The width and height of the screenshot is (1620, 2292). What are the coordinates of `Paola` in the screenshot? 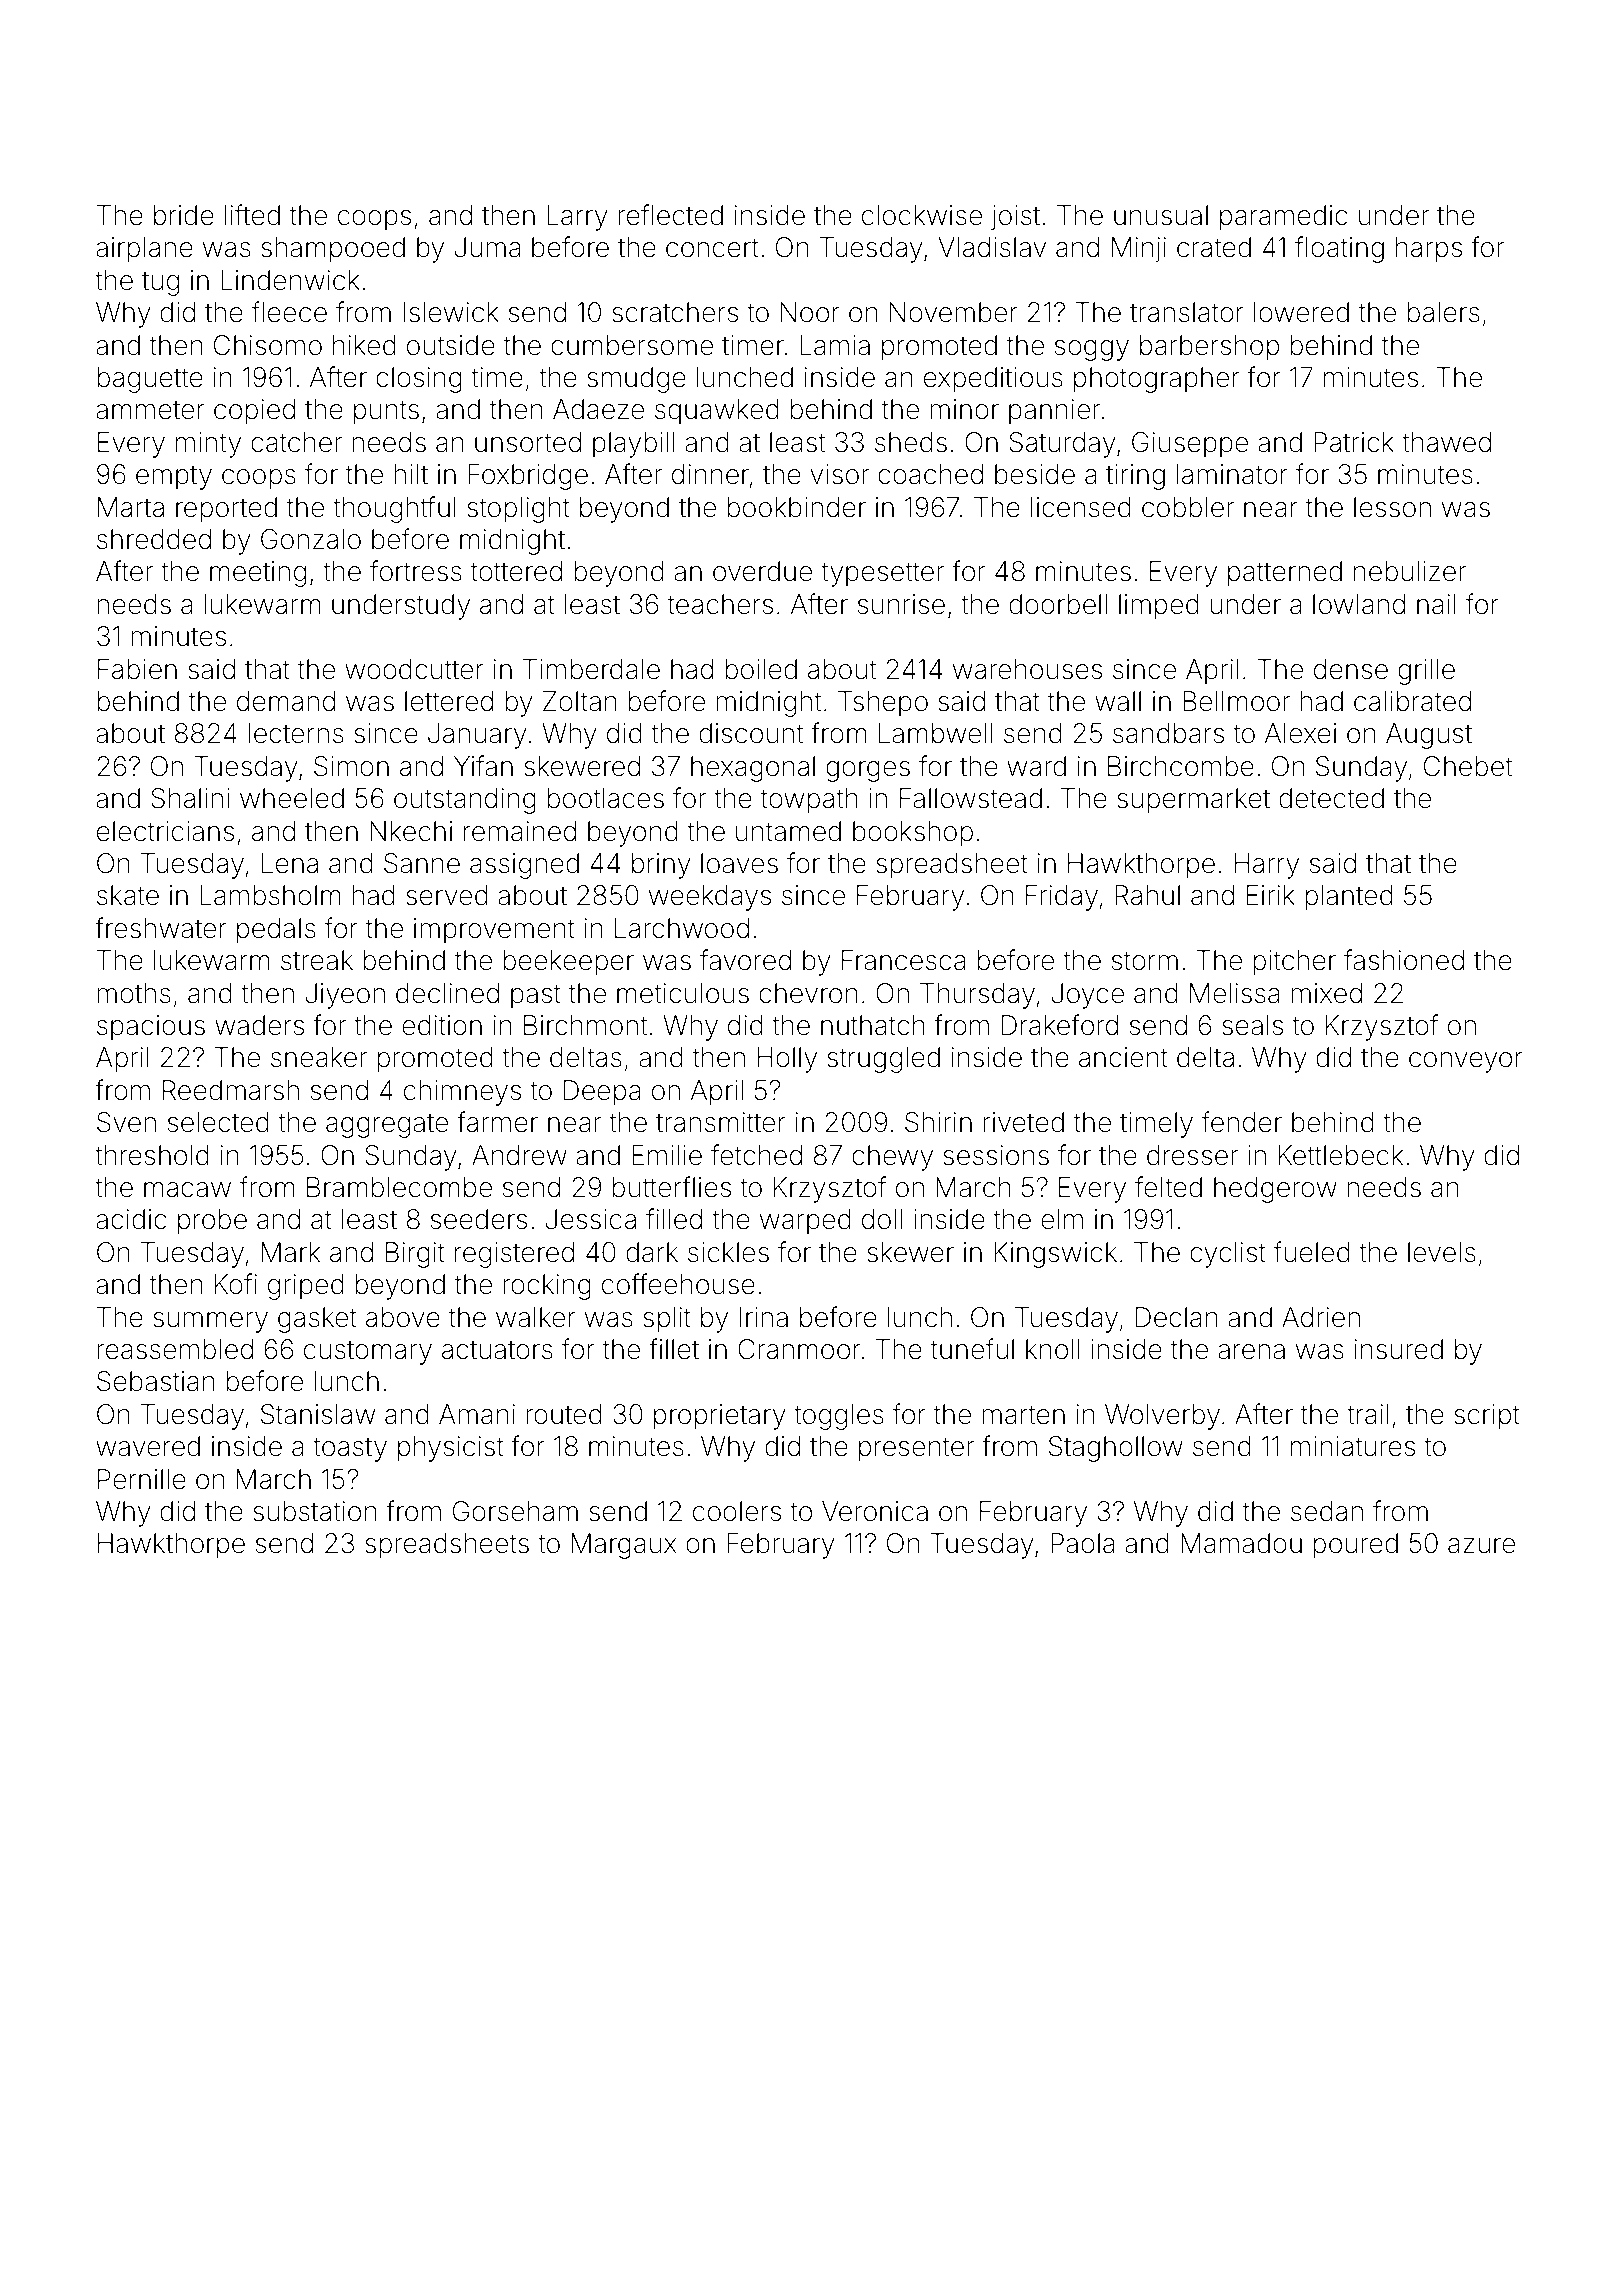 It's located at (1083, 1543).
